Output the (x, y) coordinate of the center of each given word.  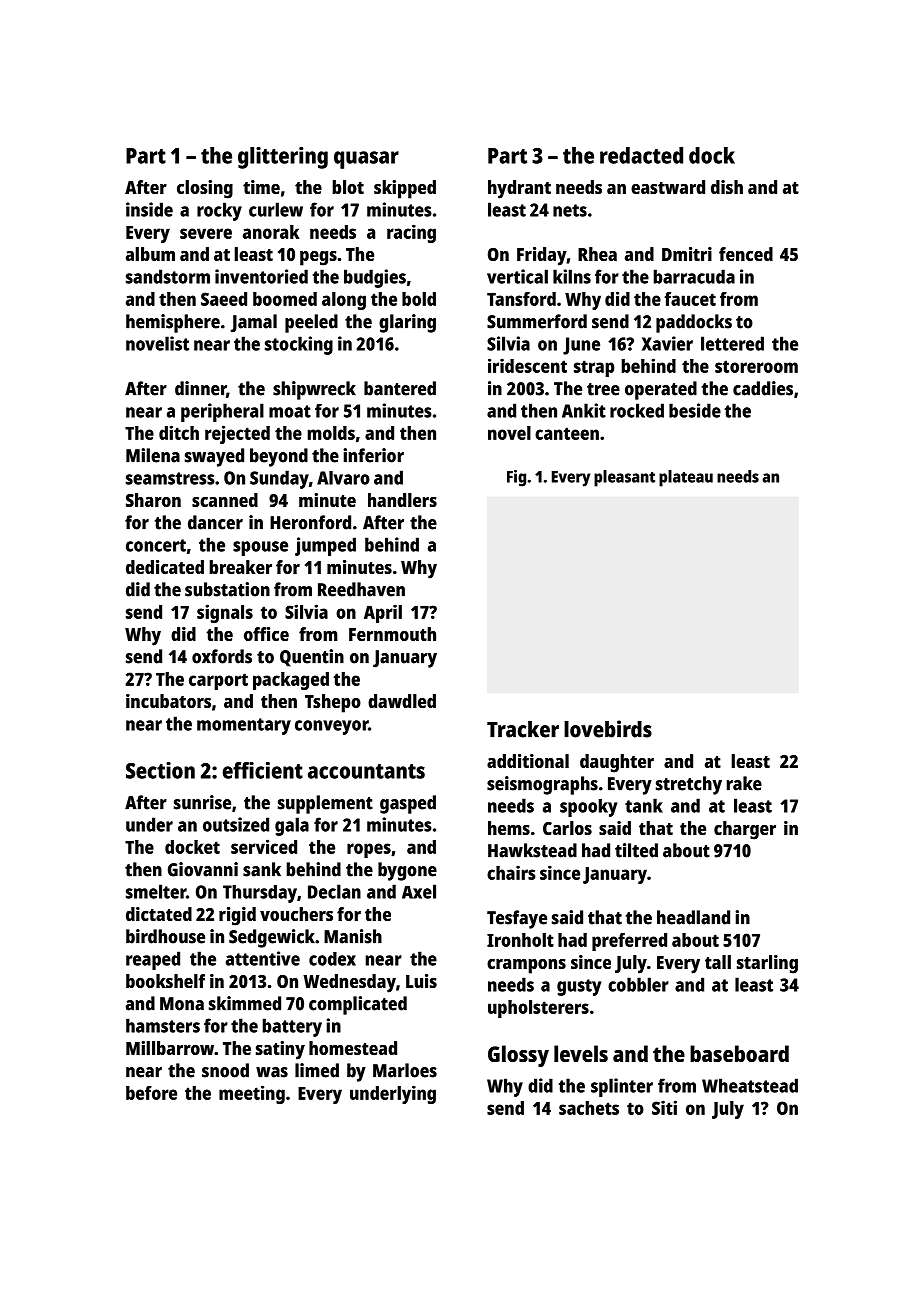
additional (528, 761)
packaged (291, 681)
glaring (407, 323)
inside (149, 209)
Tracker (523, 729)
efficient (263, 770)
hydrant (519, 189)
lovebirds (608, 729)
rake (744, 783)
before (151, 1093)
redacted (641, 155)
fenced (746, 254)
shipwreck (314, 390)
